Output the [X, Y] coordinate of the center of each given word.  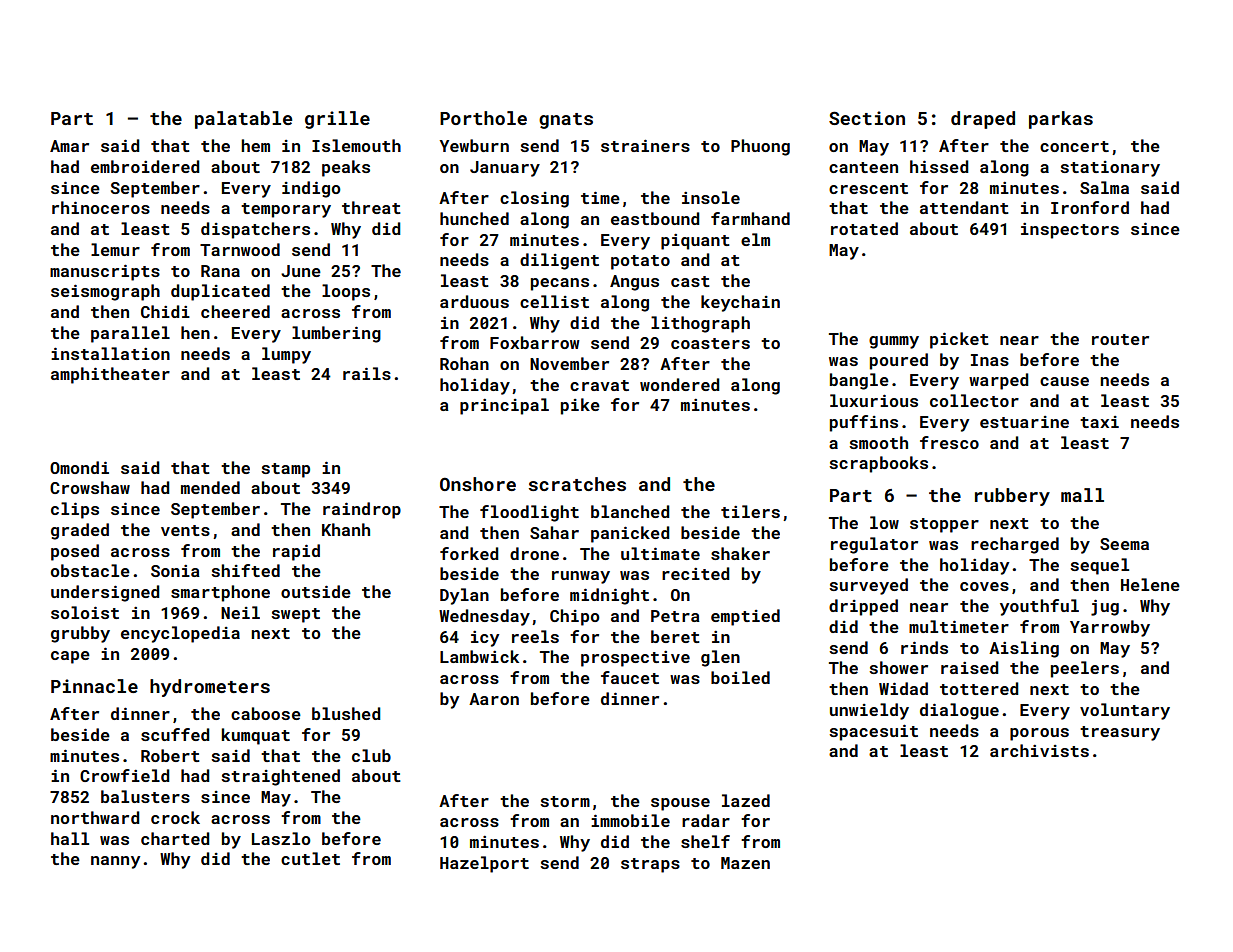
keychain [740, 303]
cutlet [310, 858]
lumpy [286, 355]
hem [255, 145]
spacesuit [873, 732]
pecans [560, 284]
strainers [645, 145]
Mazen [745, 863]
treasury [1120, 733]
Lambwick [479, 656]
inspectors [1070, 231]
